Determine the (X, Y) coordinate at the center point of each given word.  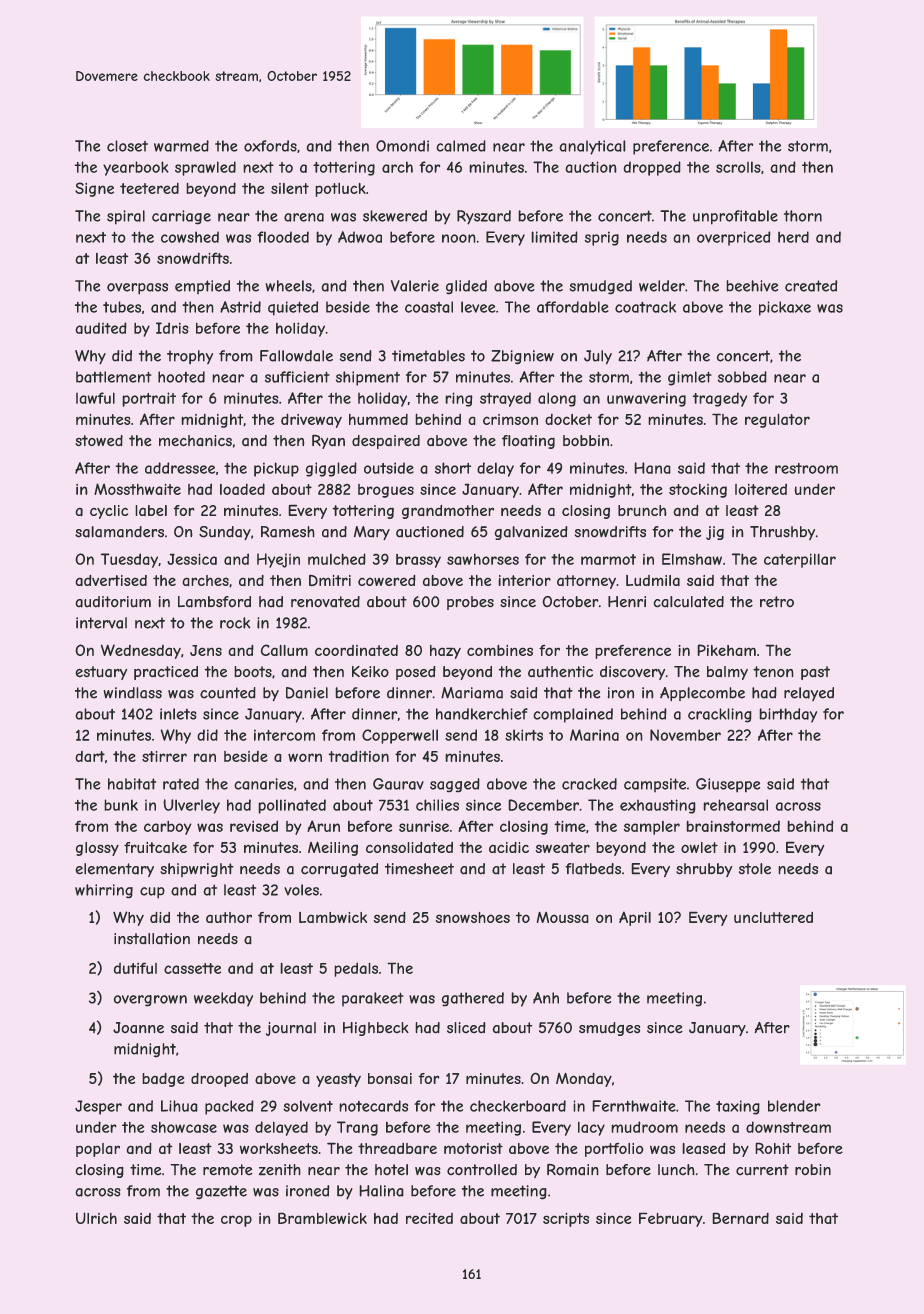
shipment (368, 378)
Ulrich (96, 1218)
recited (429, 1218)
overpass (137, 289)
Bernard (740, 1218)
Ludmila (653, 580)
